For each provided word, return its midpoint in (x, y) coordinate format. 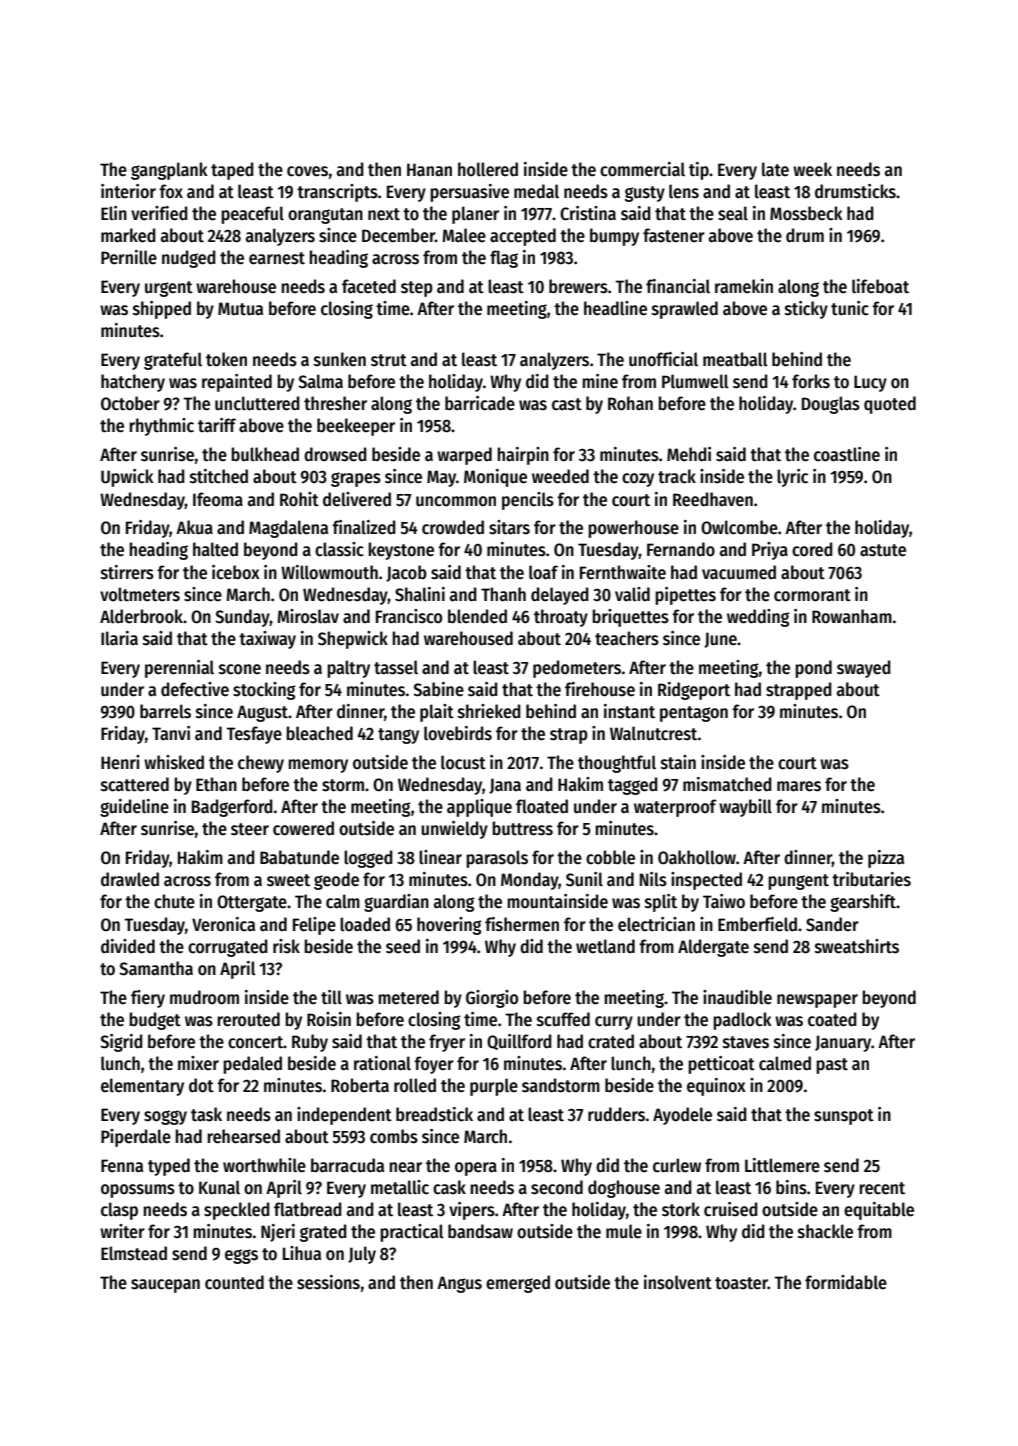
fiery (148, 999)
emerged (518, 1284)
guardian (396, 903)
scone (240, 669)
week (812, 169)
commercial (642, 169)
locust (463, 762)
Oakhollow (697, 857)
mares (799, 786)
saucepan (165, 1286)
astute (883, 550)
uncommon (456, 501)
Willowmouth (329, 572)
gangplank (169, 171)
